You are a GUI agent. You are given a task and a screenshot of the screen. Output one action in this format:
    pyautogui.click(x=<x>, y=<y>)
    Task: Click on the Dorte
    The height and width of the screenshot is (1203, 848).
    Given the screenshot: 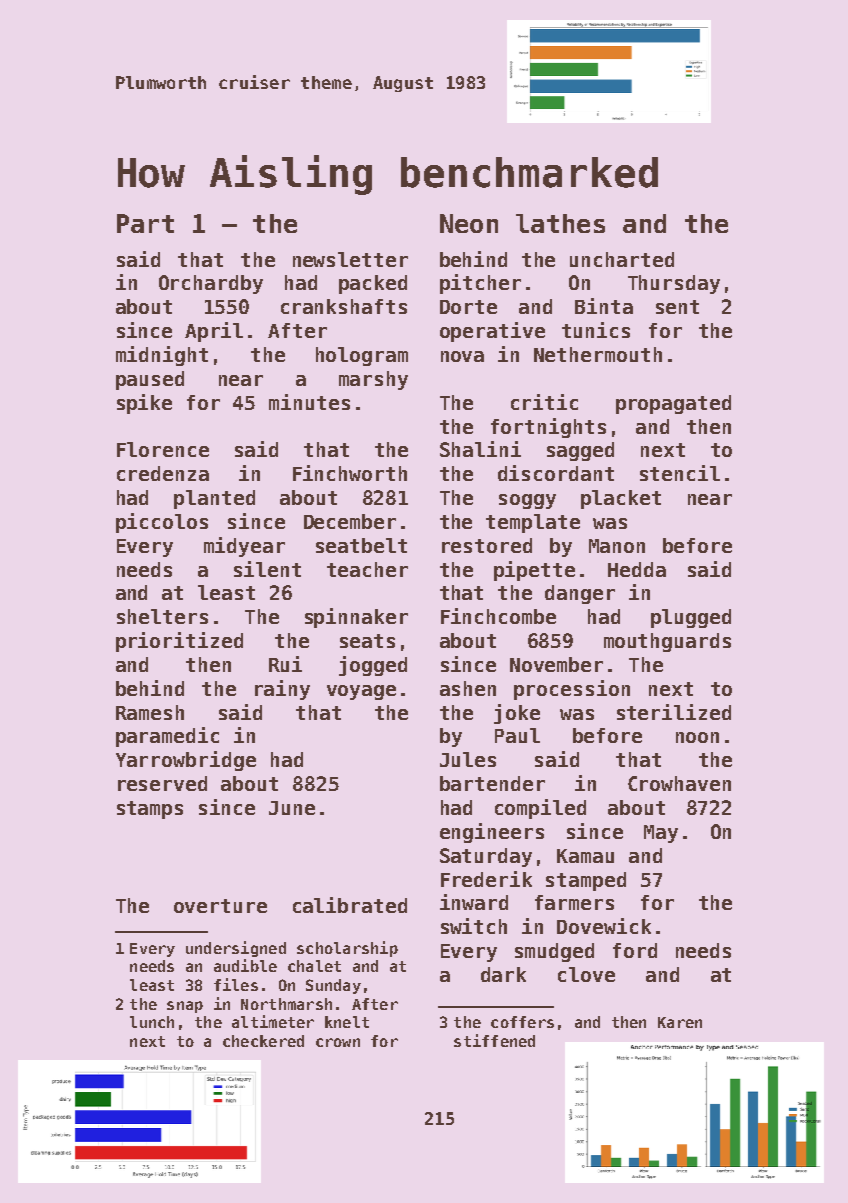 What is the action you would take?
    pyautogui.click(x=468, y=307)
